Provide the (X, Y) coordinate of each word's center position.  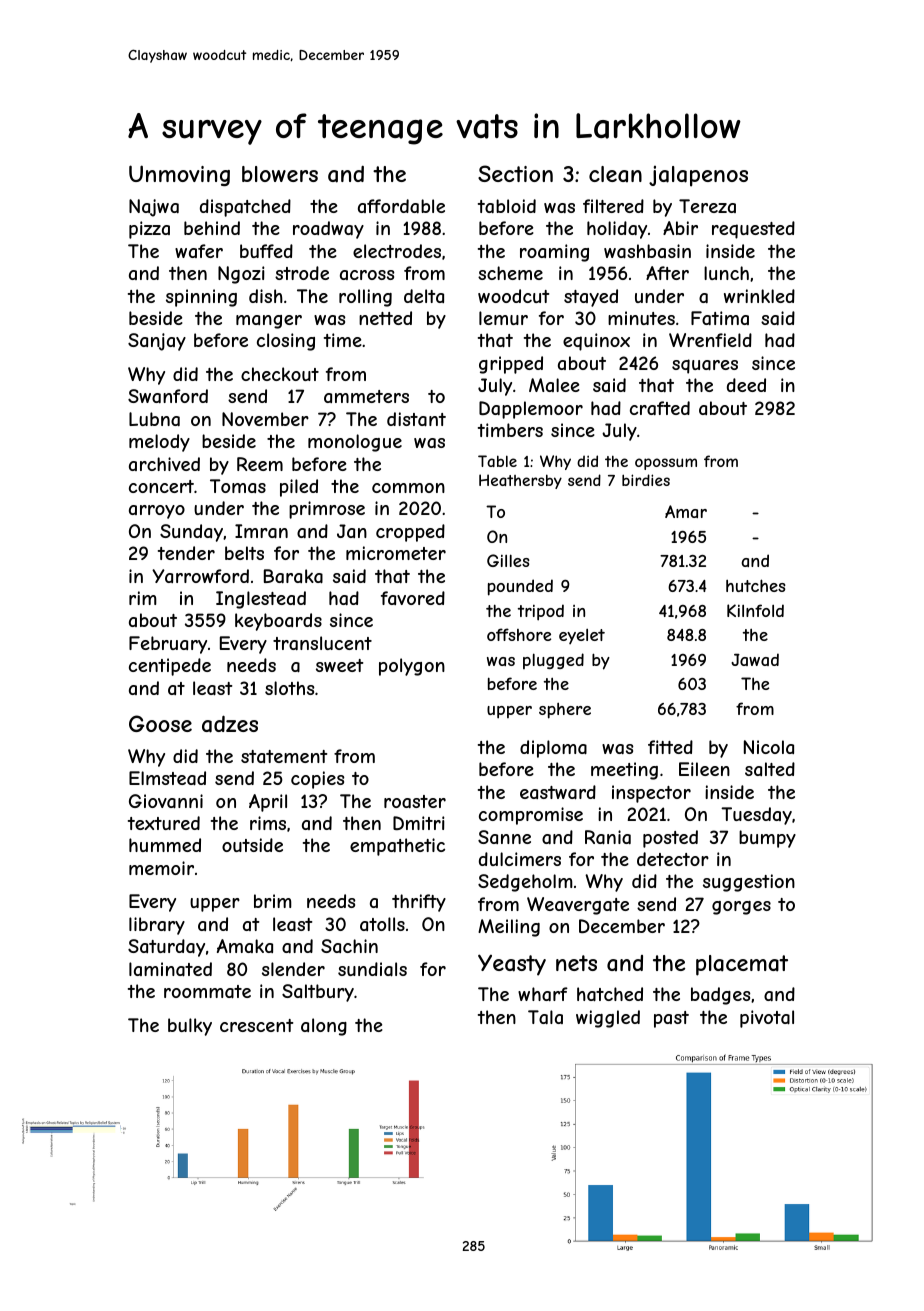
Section (515, 173)
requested (753, 230)
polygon (412, 667)
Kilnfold (755, 610)
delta (424, 296)
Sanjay (157, 342)
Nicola (769, 747)
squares (705, 366)
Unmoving (179, 175)
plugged (553, 661)
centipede (170, 667)
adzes (230, 724)
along (324, 1027)
